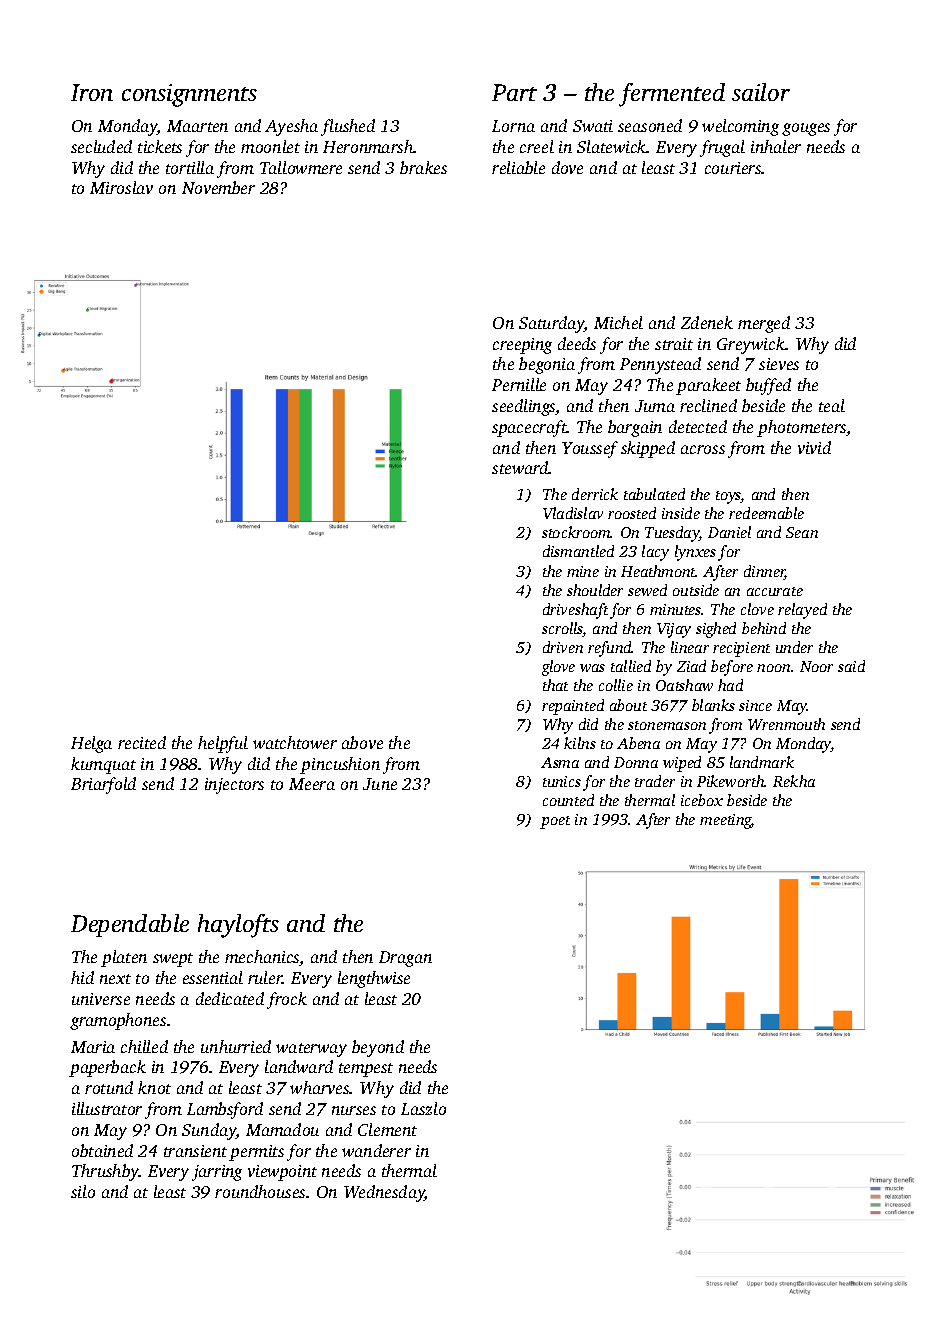 This screenshot has height=1339, width=943. I want to click on dove, so click(567, 167).
